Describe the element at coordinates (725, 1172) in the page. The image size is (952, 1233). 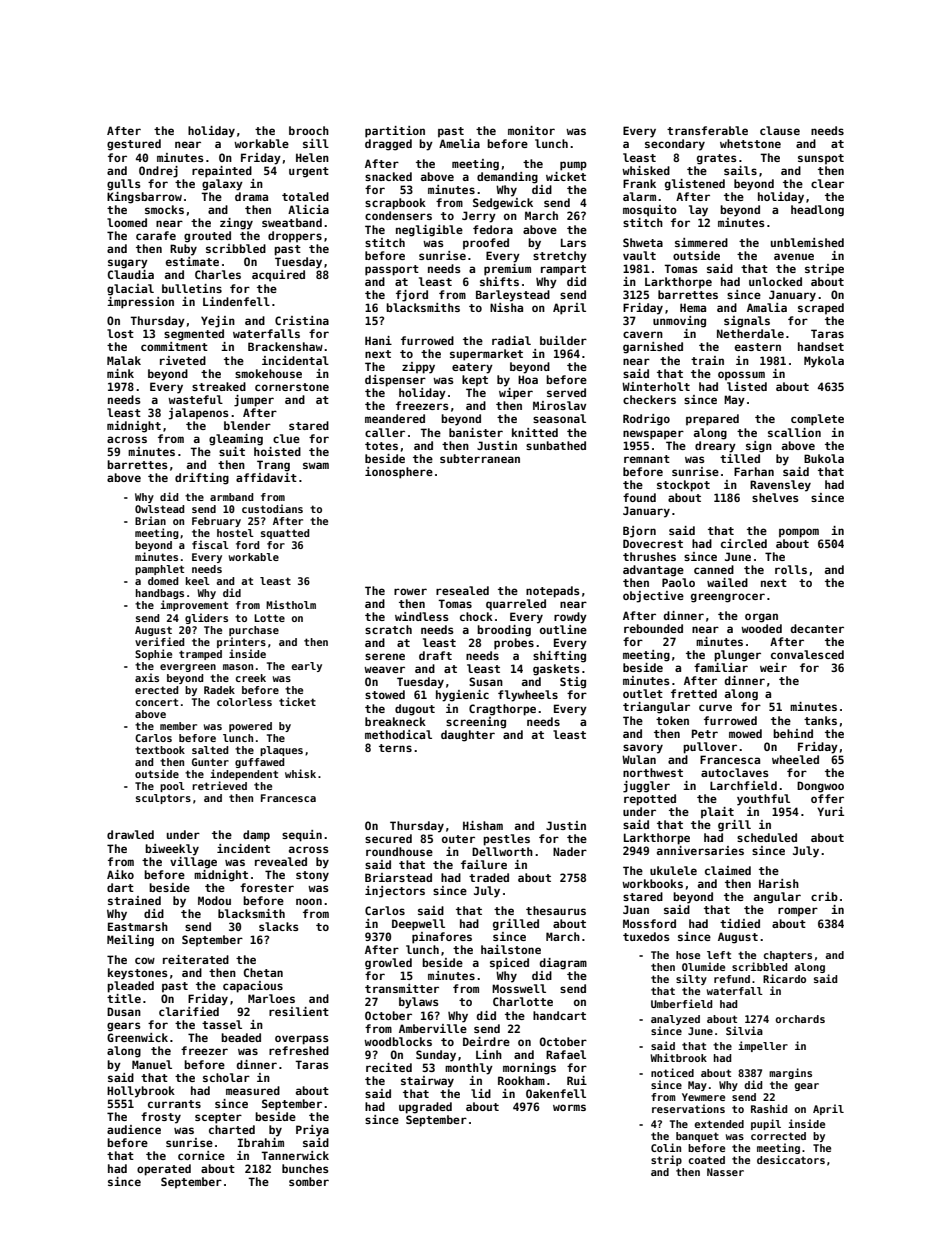
I see `Nasser` at that location.
